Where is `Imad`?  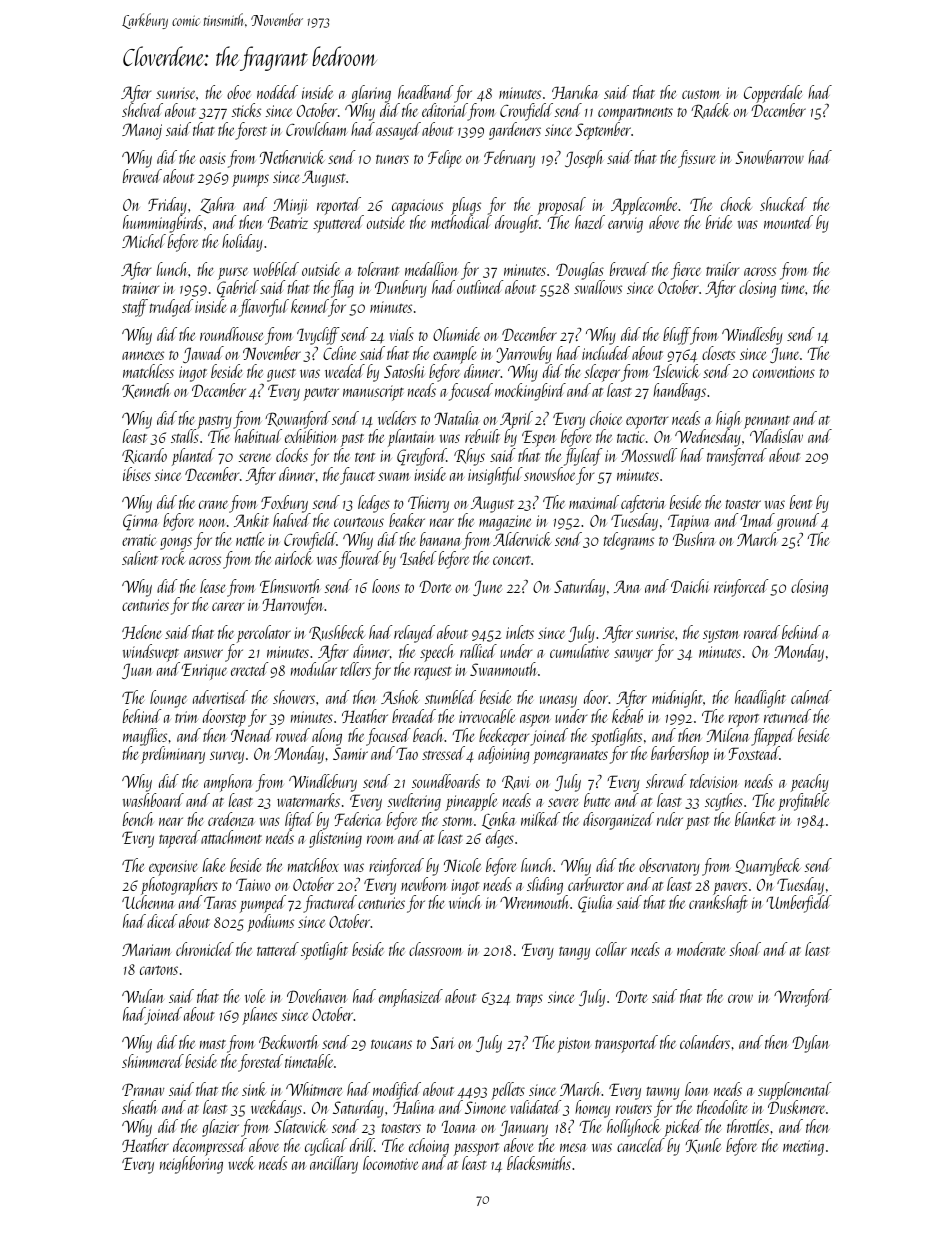 Imad is located at coordinates (758, 520).
